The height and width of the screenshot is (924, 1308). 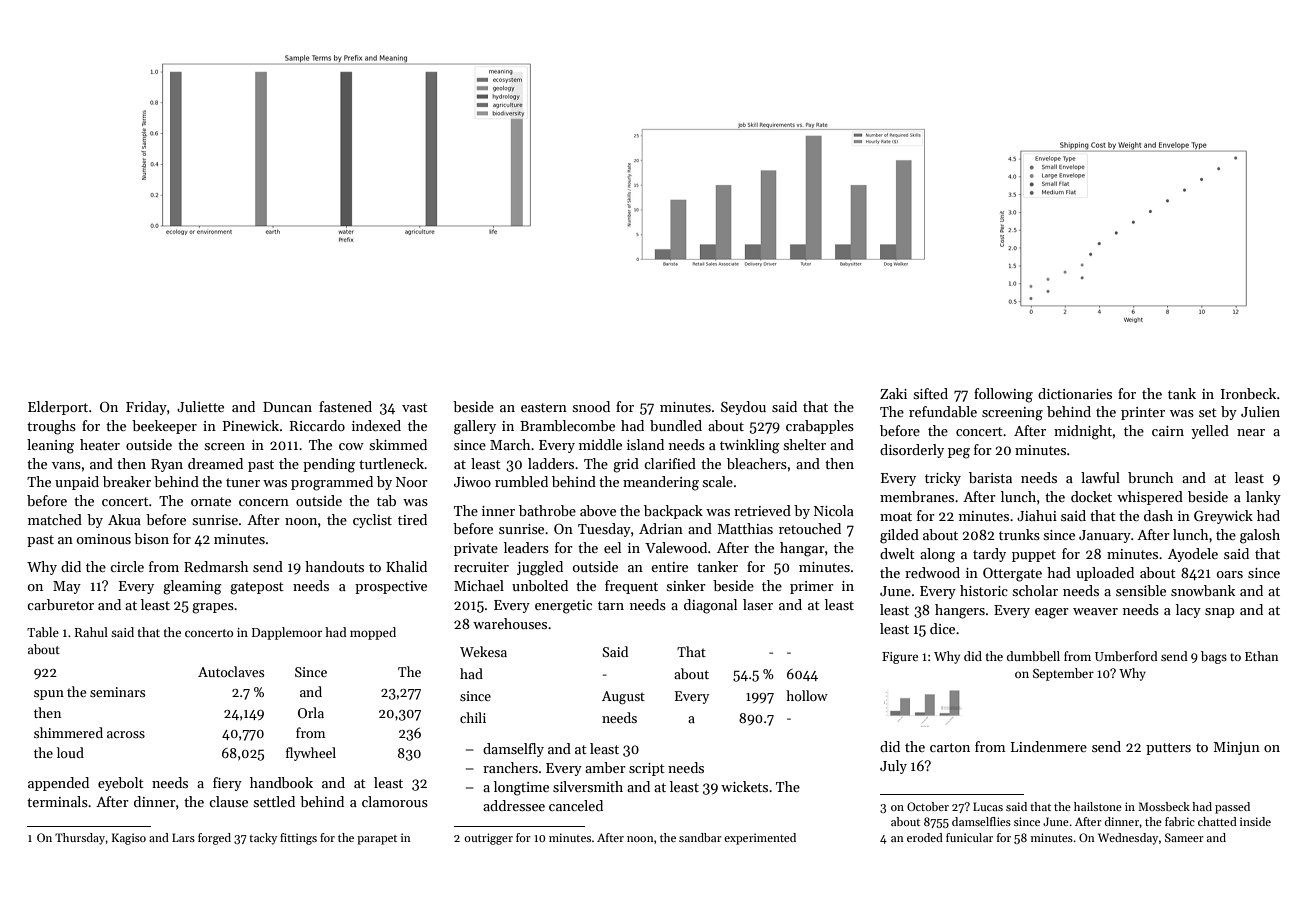 I want to click on retouched, so click(x=810, y=528).
